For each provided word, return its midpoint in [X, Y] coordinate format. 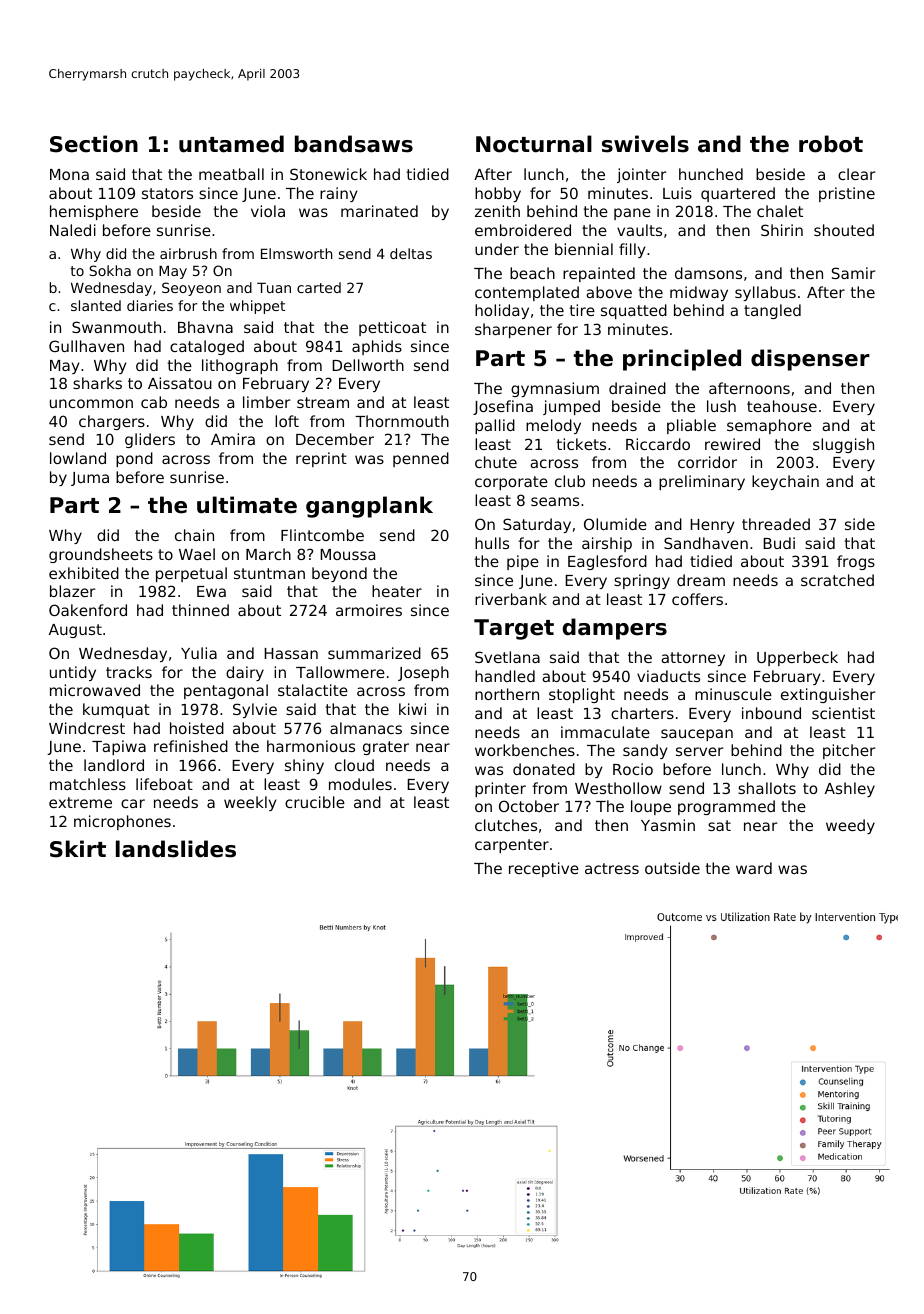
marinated [379, 211]
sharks [97, 383]
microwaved [95, 690]
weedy [850, 826]
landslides [176, 849]
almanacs [366, 728]
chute [496, 462]
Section [94, 144]
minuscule [733, 694]
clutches [506, 825]
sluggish [843, 445]
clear [856, 174]
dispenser [810, 360]
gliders [150, 440]
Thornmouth [402, 421]
